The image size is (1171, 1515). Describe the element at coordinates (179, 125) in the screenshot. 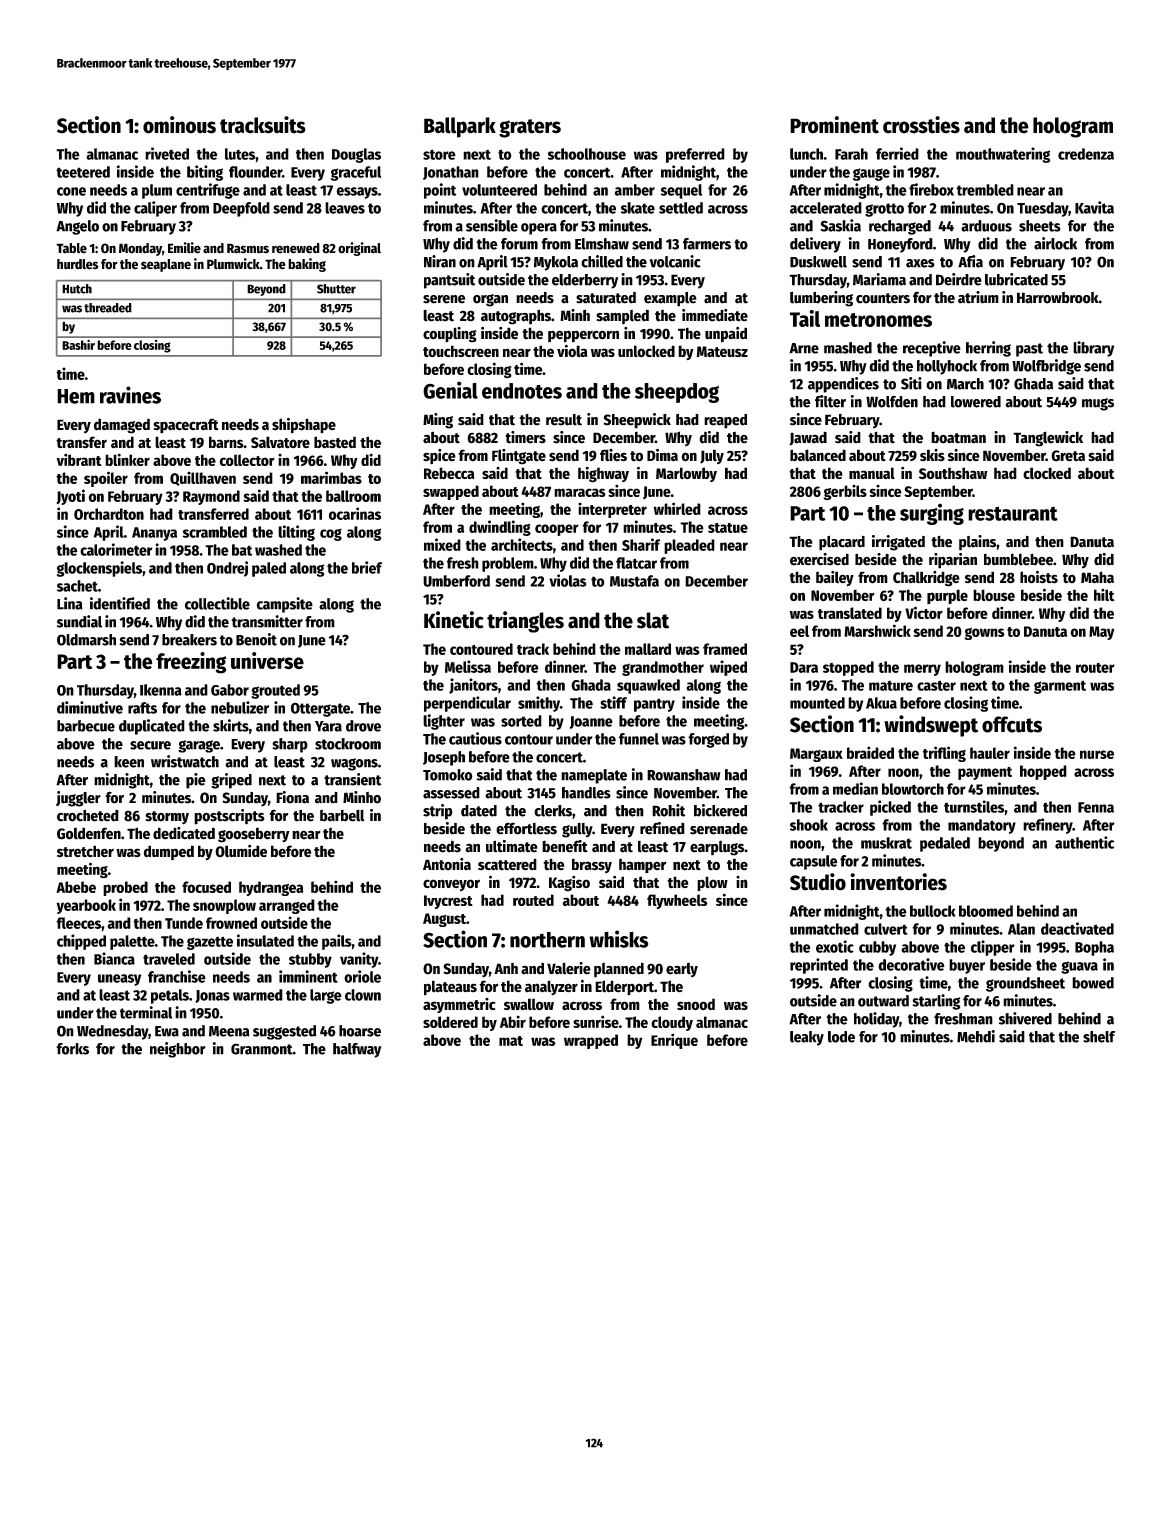

I see `ominous` at that location.
